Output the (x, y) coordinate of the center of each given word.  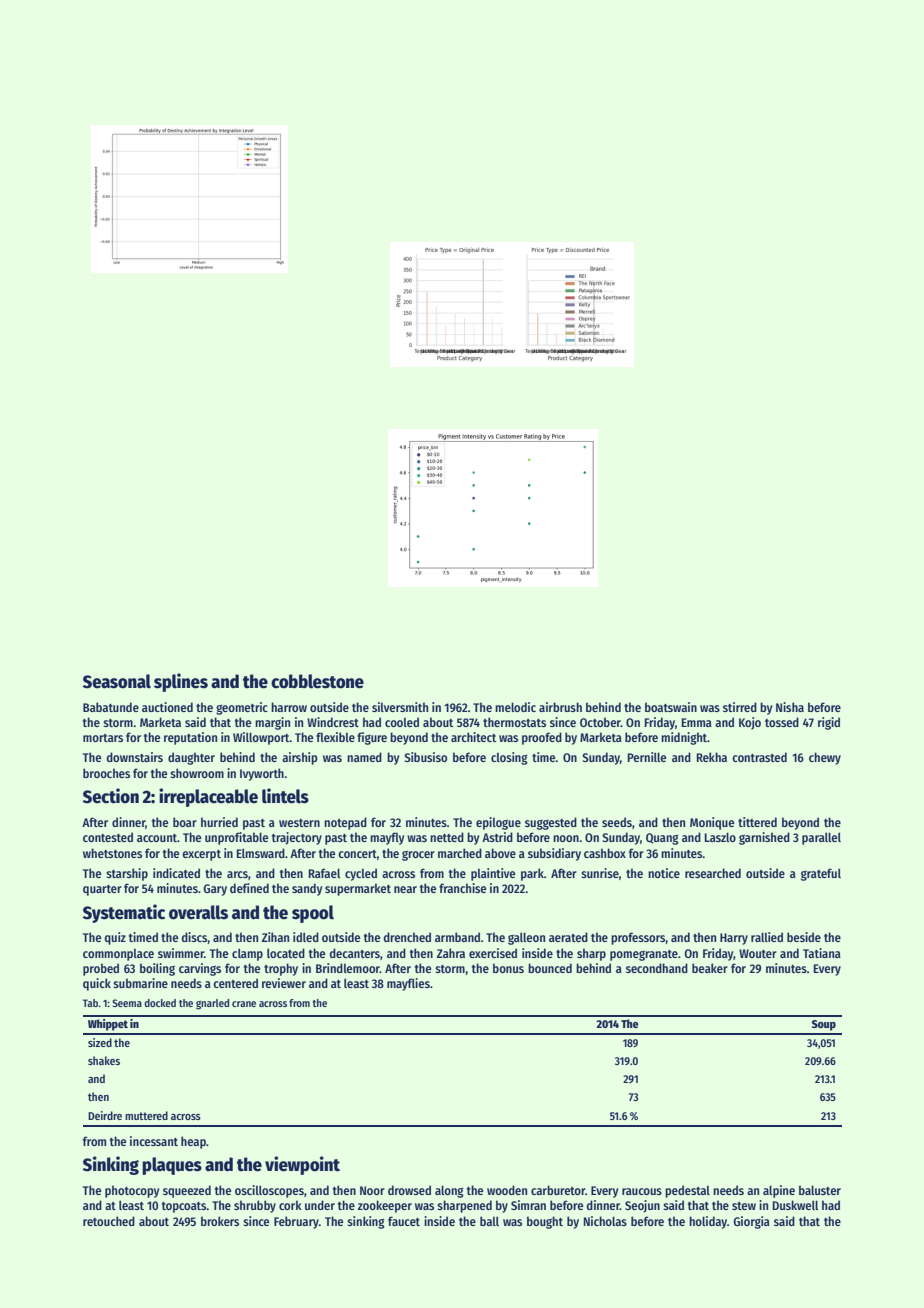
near (405, 889)
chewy (825, 758)
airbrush (560, 707)
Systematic (124, 913)
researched (713, 873)
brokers (220, 1221)
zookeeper (385, 1206)
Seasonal (117, 681)
